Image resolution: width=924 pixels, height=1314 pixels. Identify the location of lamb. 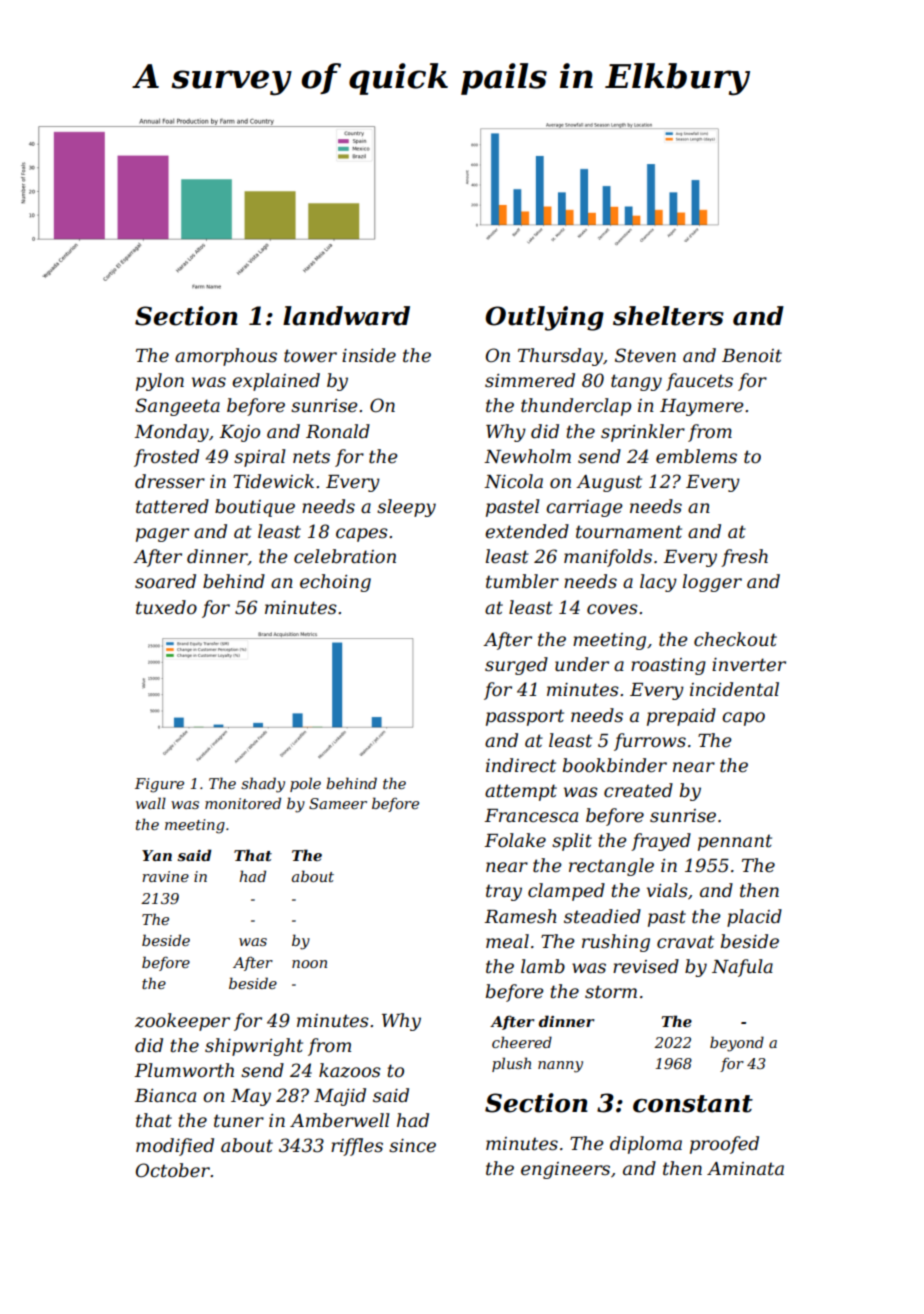
(543, 966).
